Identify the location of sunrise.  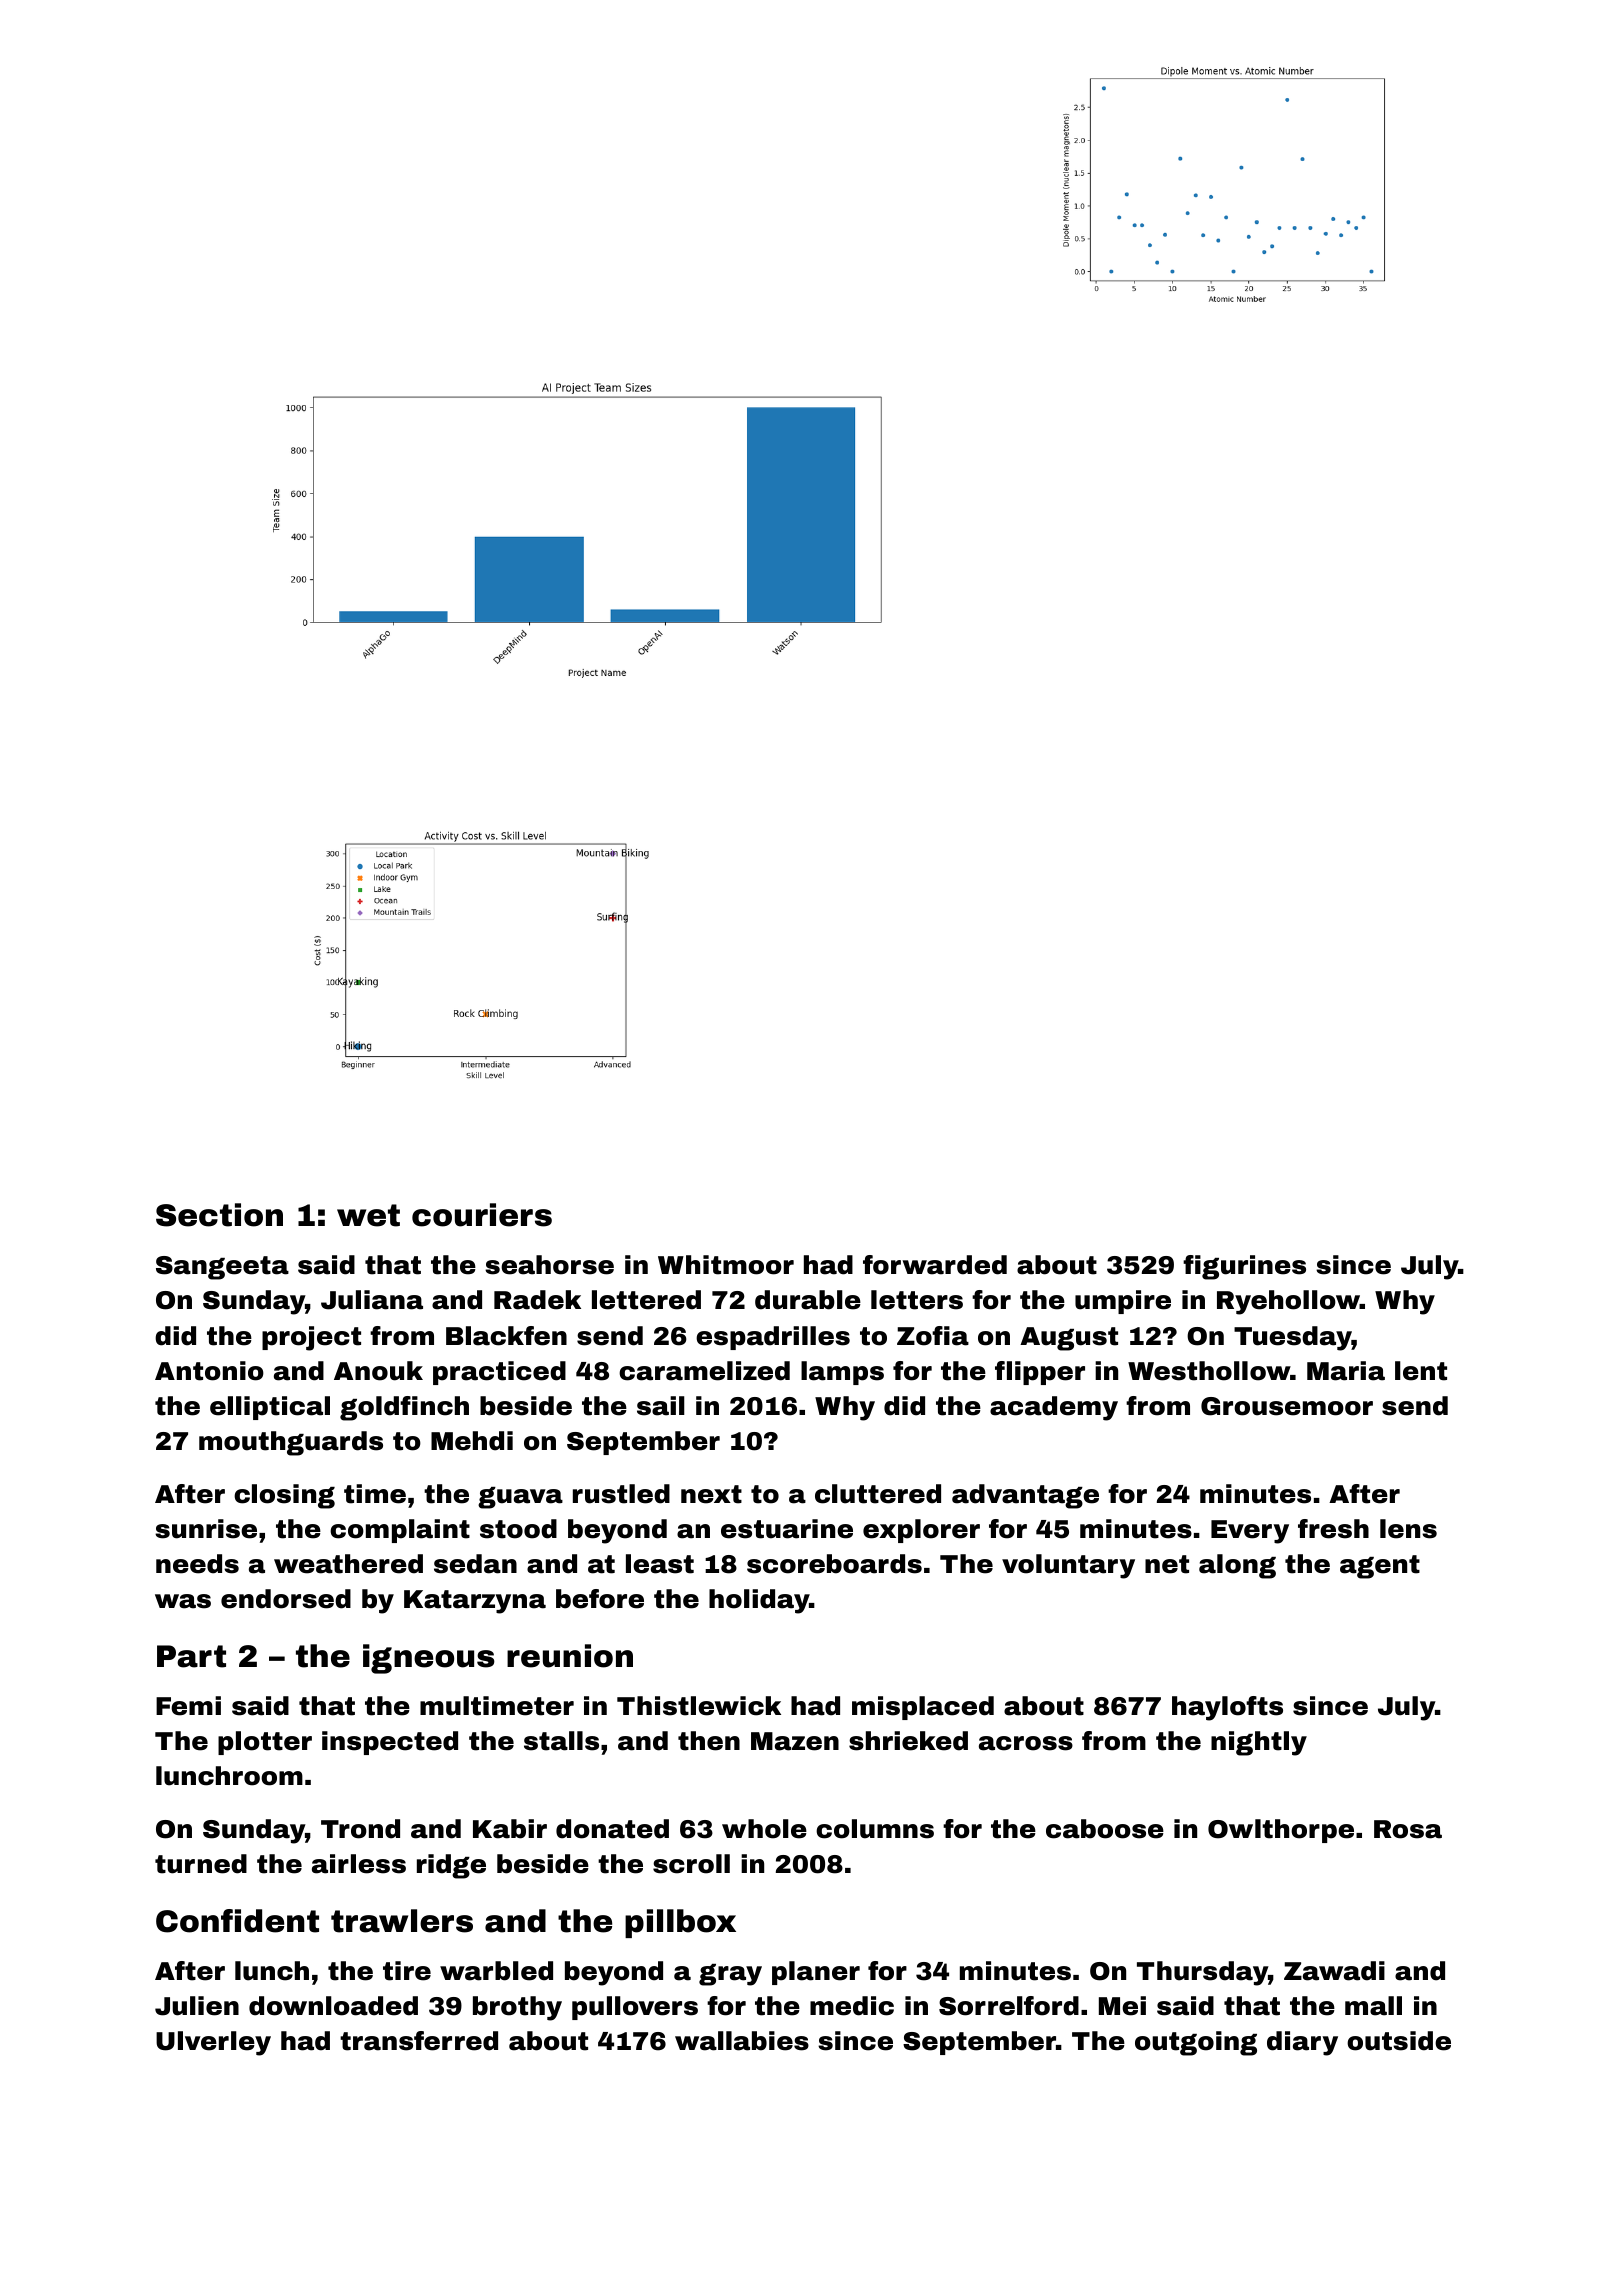
(206, 1529).
